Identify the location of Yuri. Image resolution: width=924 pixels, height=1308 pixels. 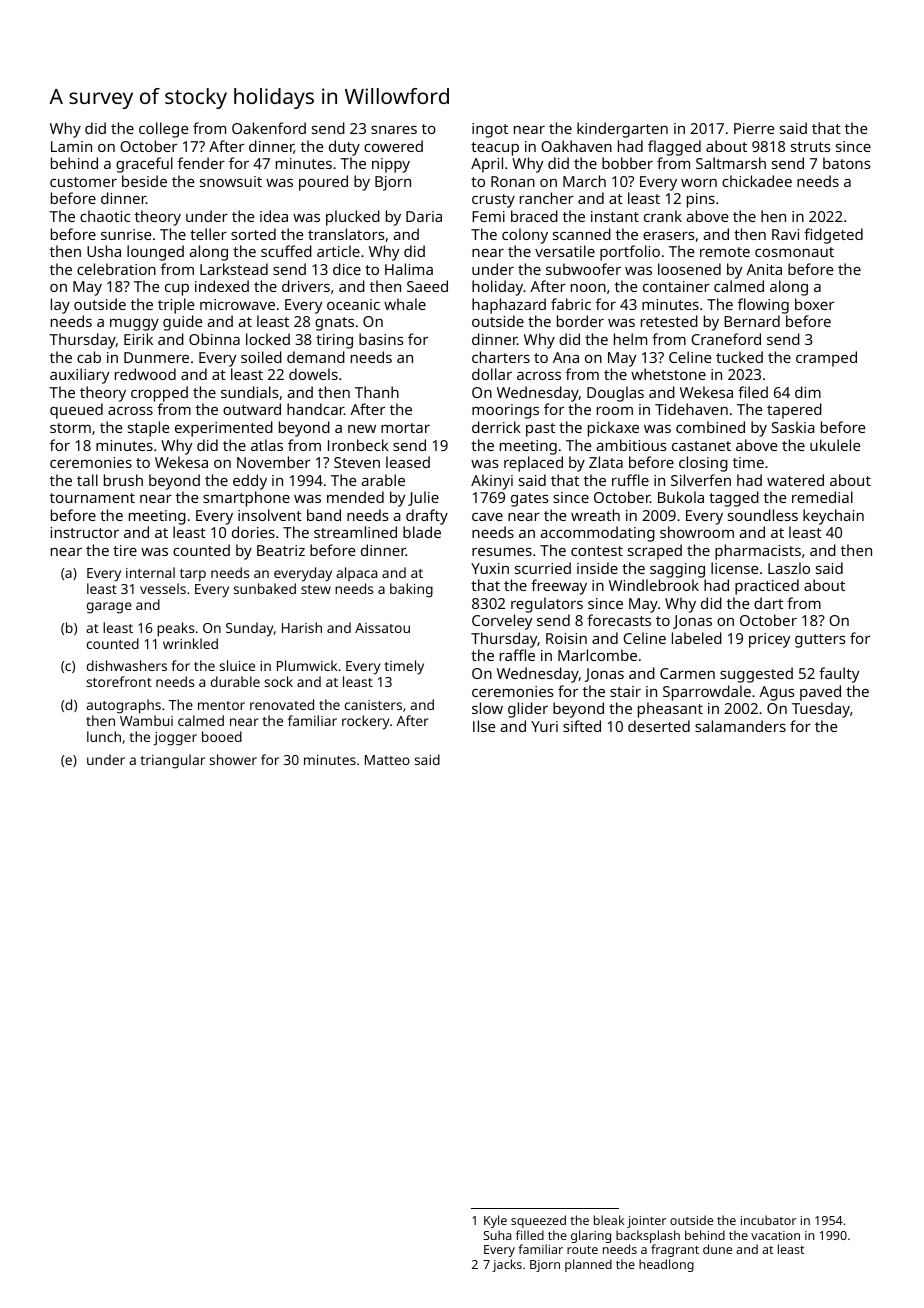
(544, 726).
